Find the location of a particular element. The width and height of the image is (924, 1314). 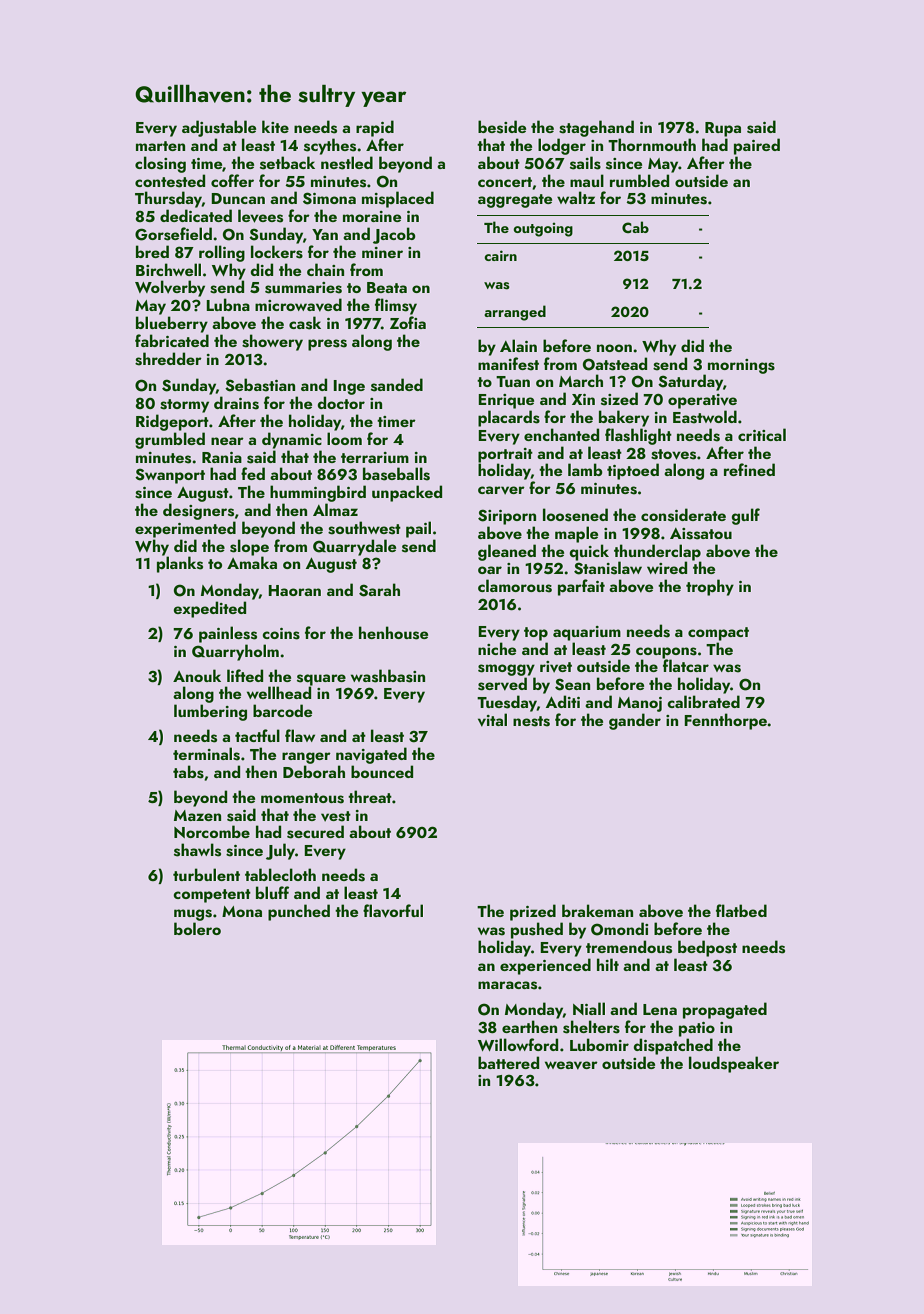

lockers is located at coordinates (277, 252).
